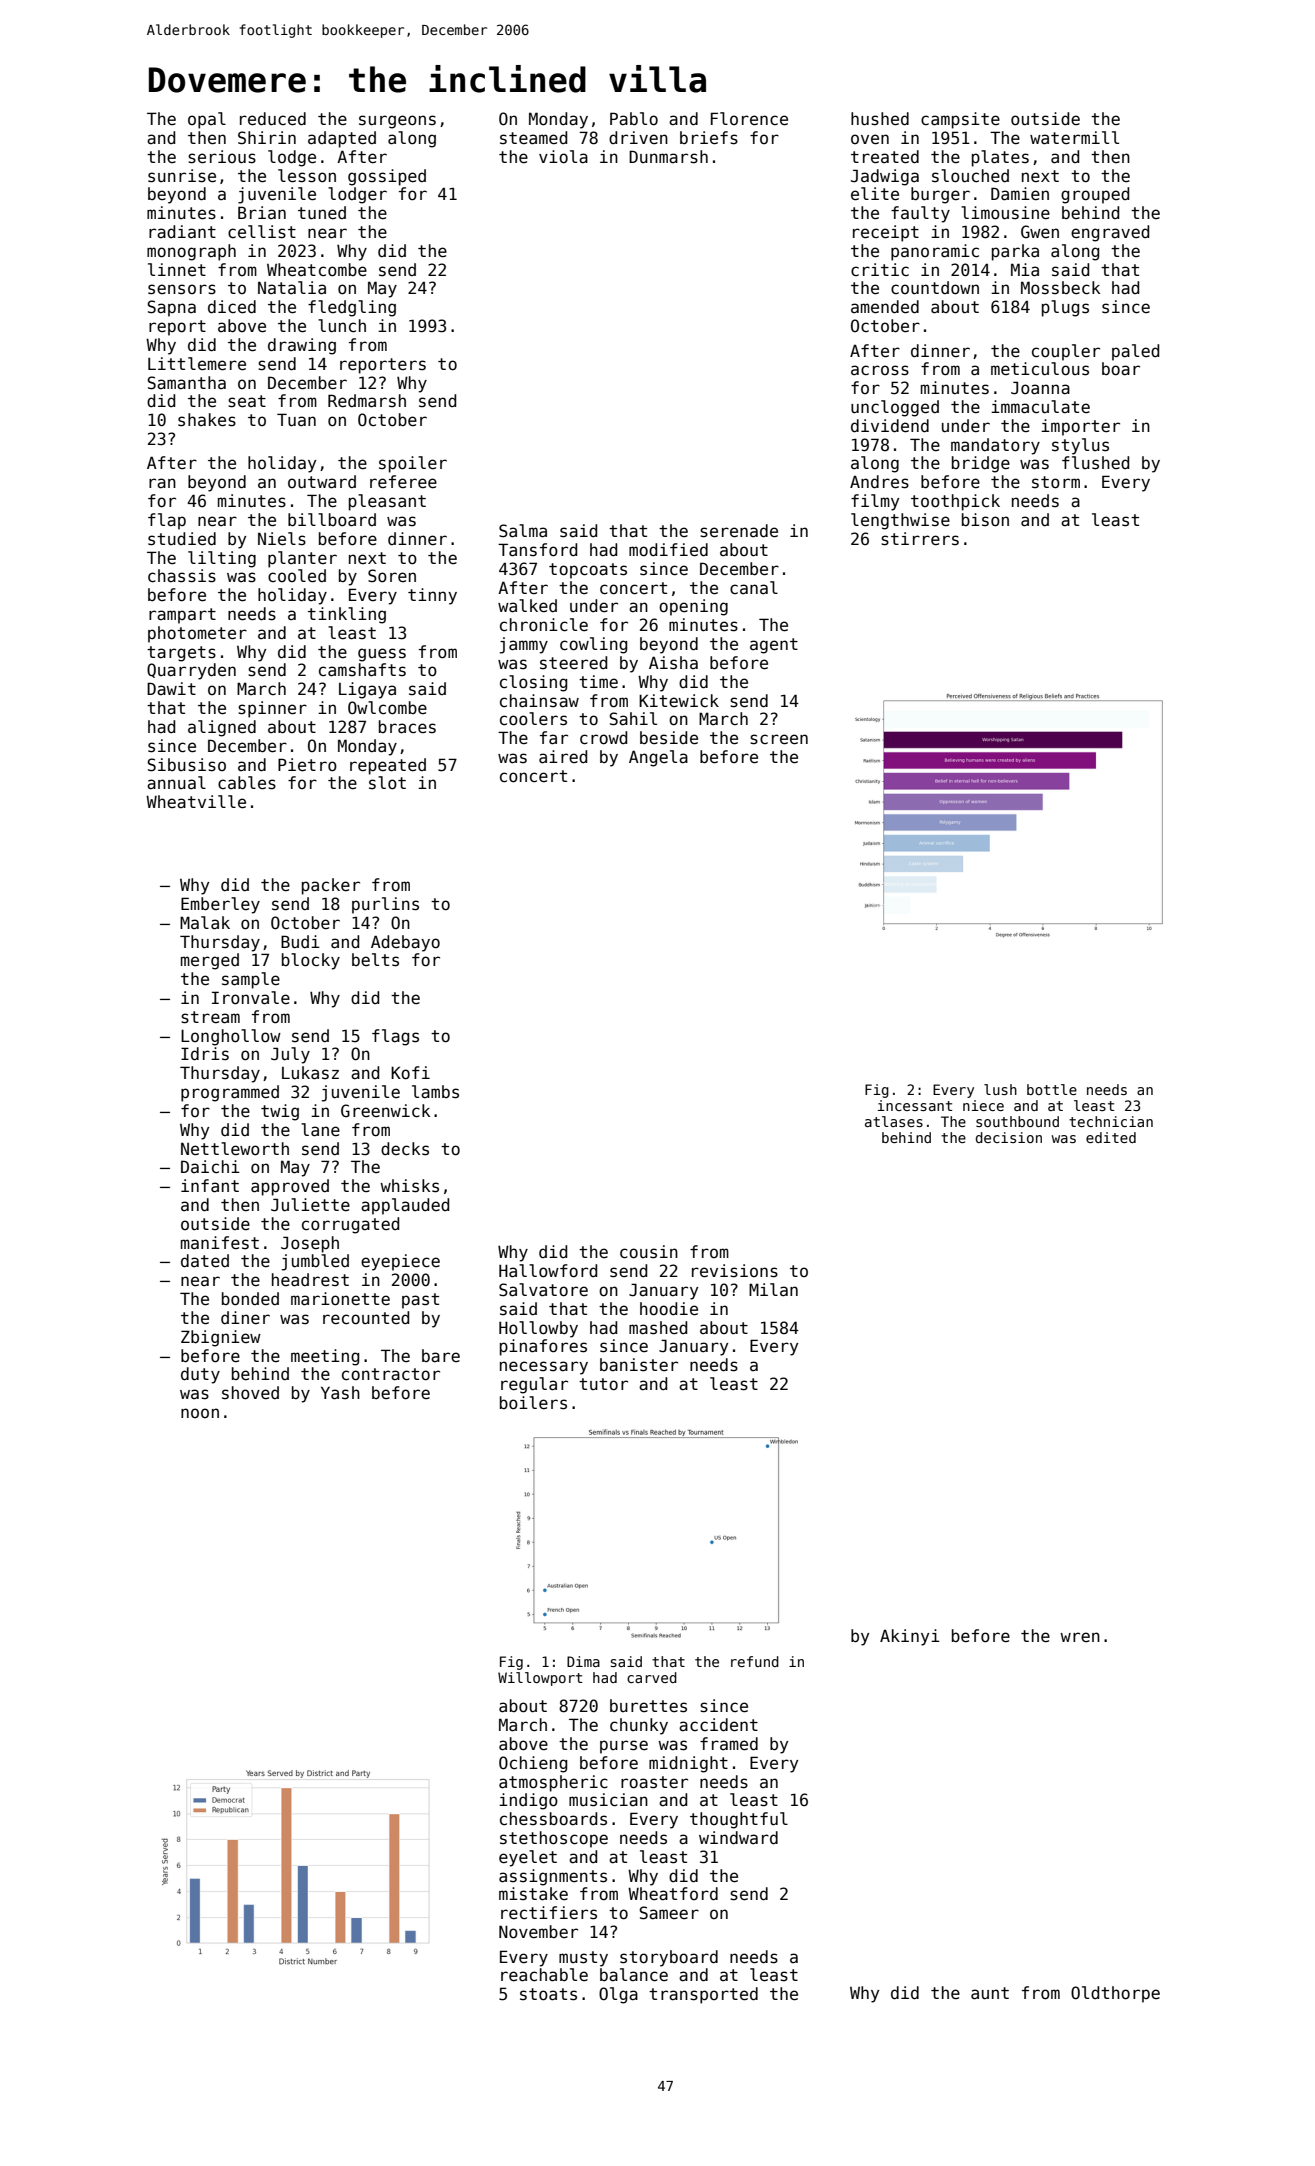  What do you see at coordinates (915, 1105) in the page?
I see `incessant` at bounding box center [915, 1105].
